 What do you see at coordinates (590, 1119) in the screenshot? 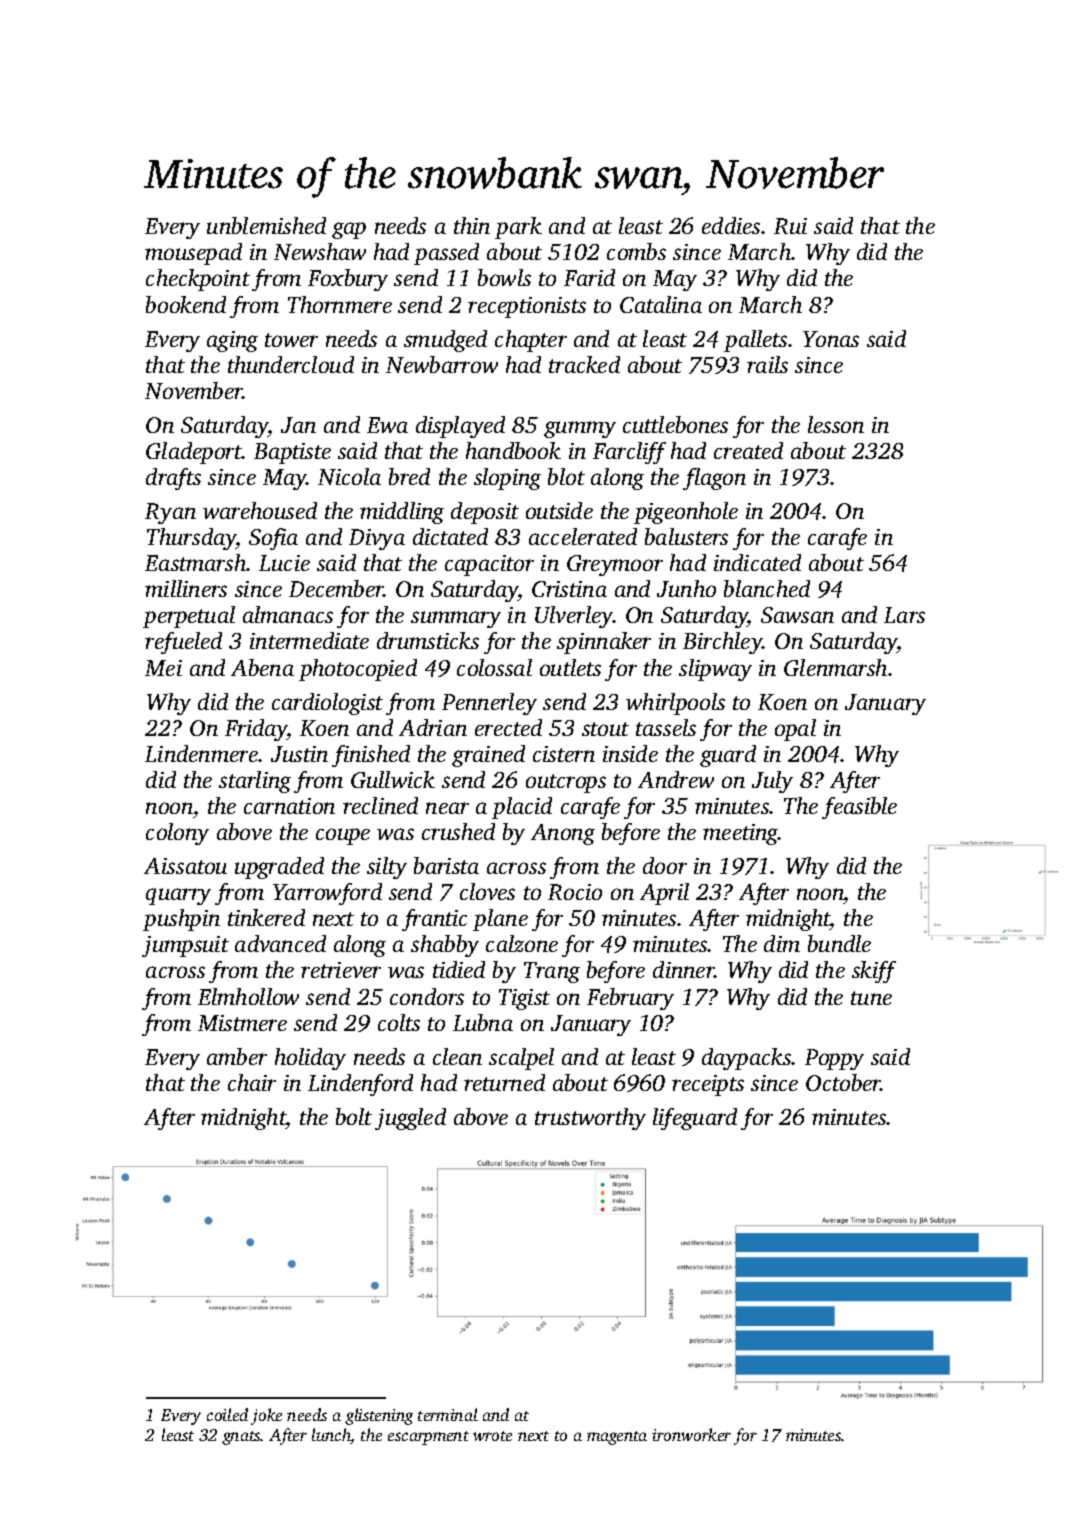
I see `trustworthy` at bounding box center [590, 1119].
